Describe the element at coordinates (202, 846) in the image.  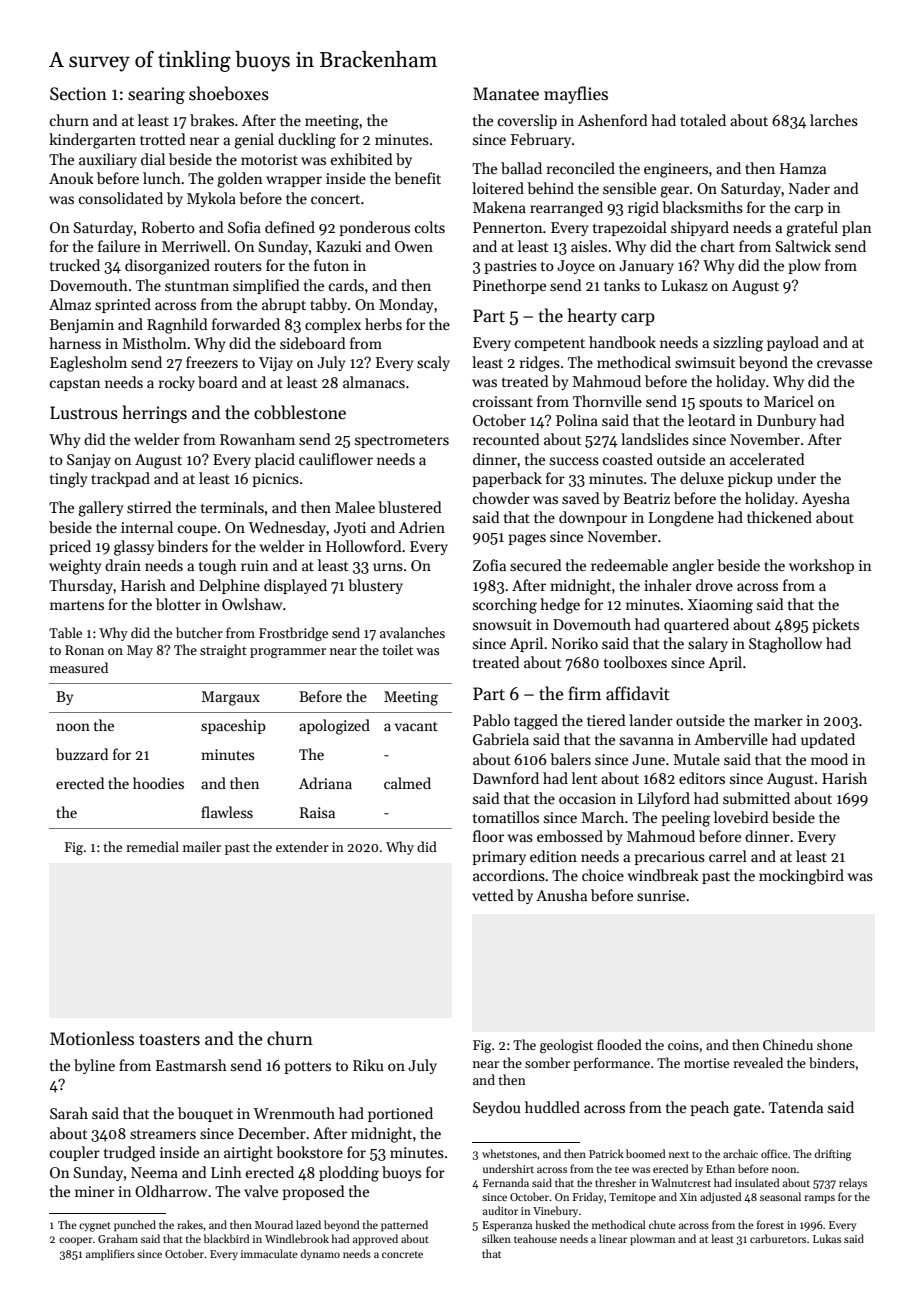
I see `mailer` at that location.
